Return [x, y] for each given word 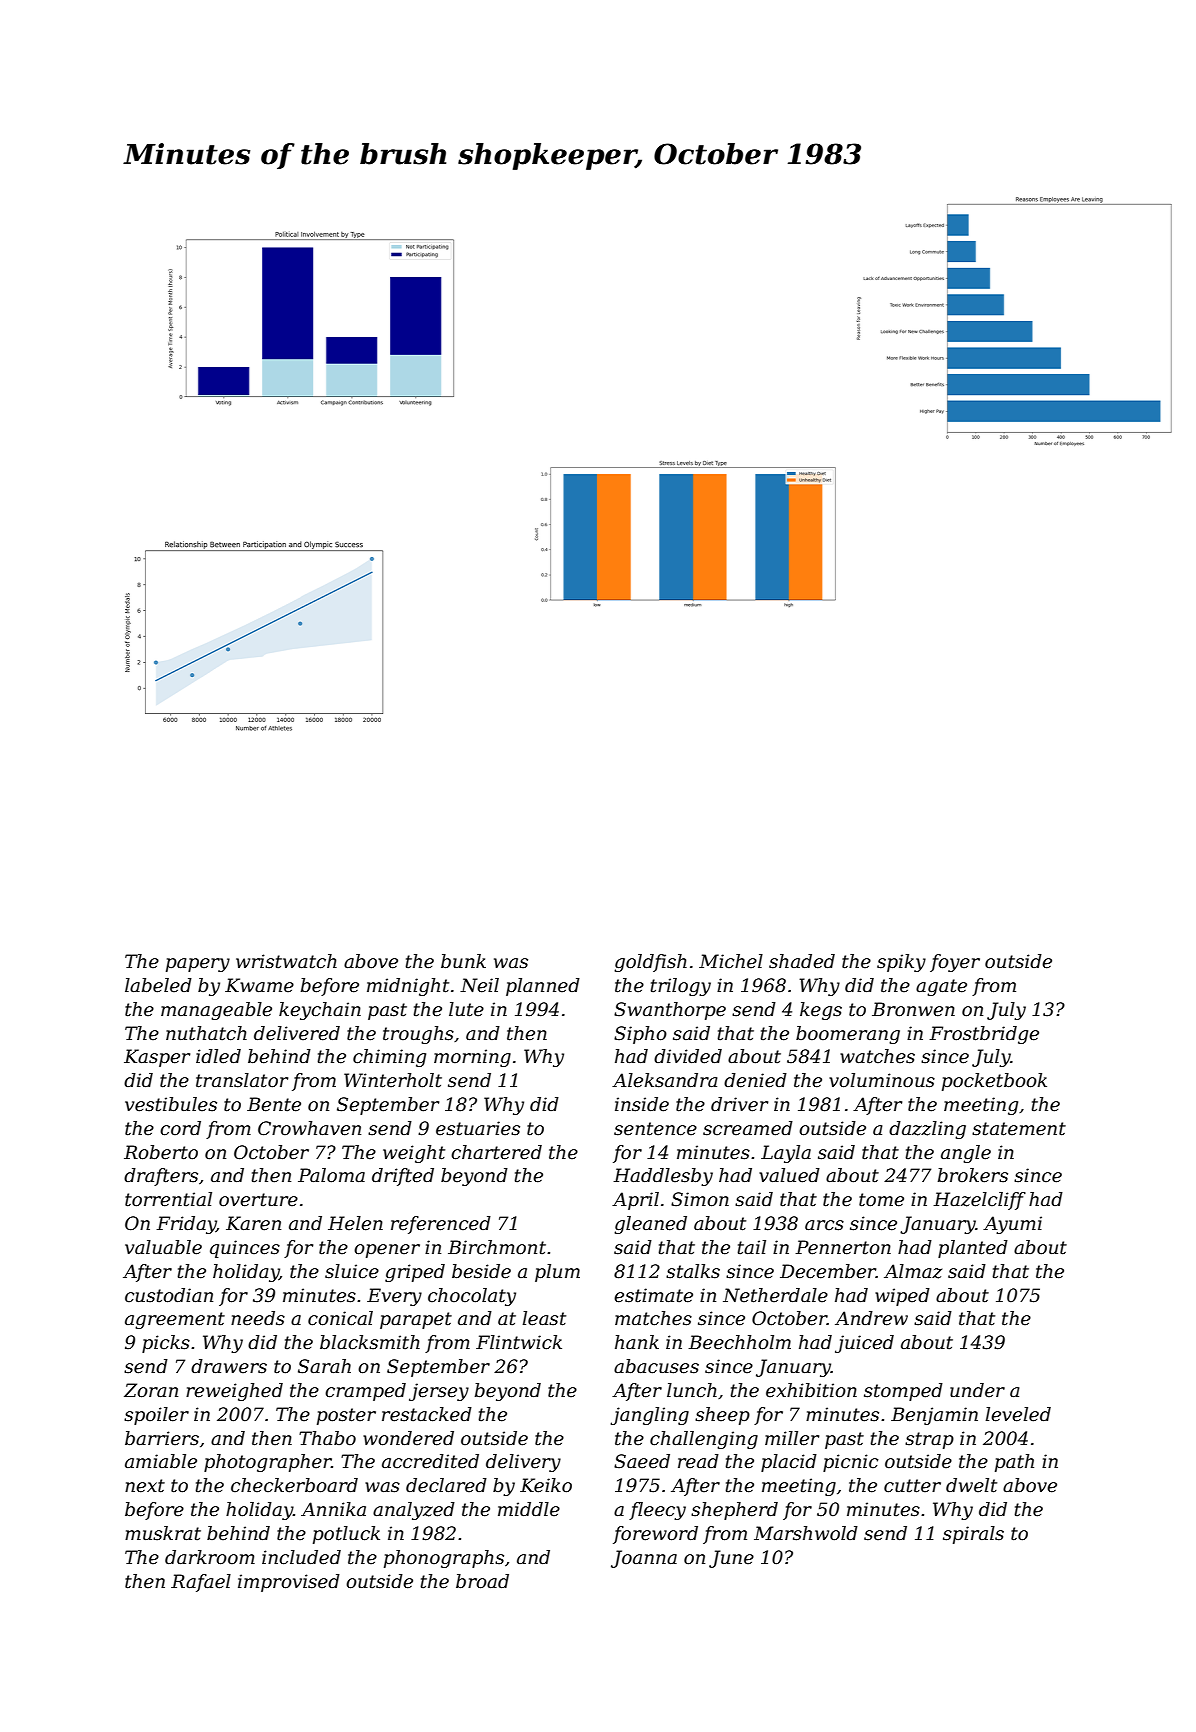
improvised [289, 1583]
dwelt [971, 1485]
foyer [955, 963]
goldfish [650, 963]
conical [340, 1318]
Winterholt [393, 1080]
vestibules [171, 1104]
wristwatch [286, 961]
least [544, 1318]
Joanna [644, 1559]
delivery [523, 1463]
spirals [973, 1535]
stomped [903, 1392]
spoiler [156, 1416]
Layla [786, 1154]
